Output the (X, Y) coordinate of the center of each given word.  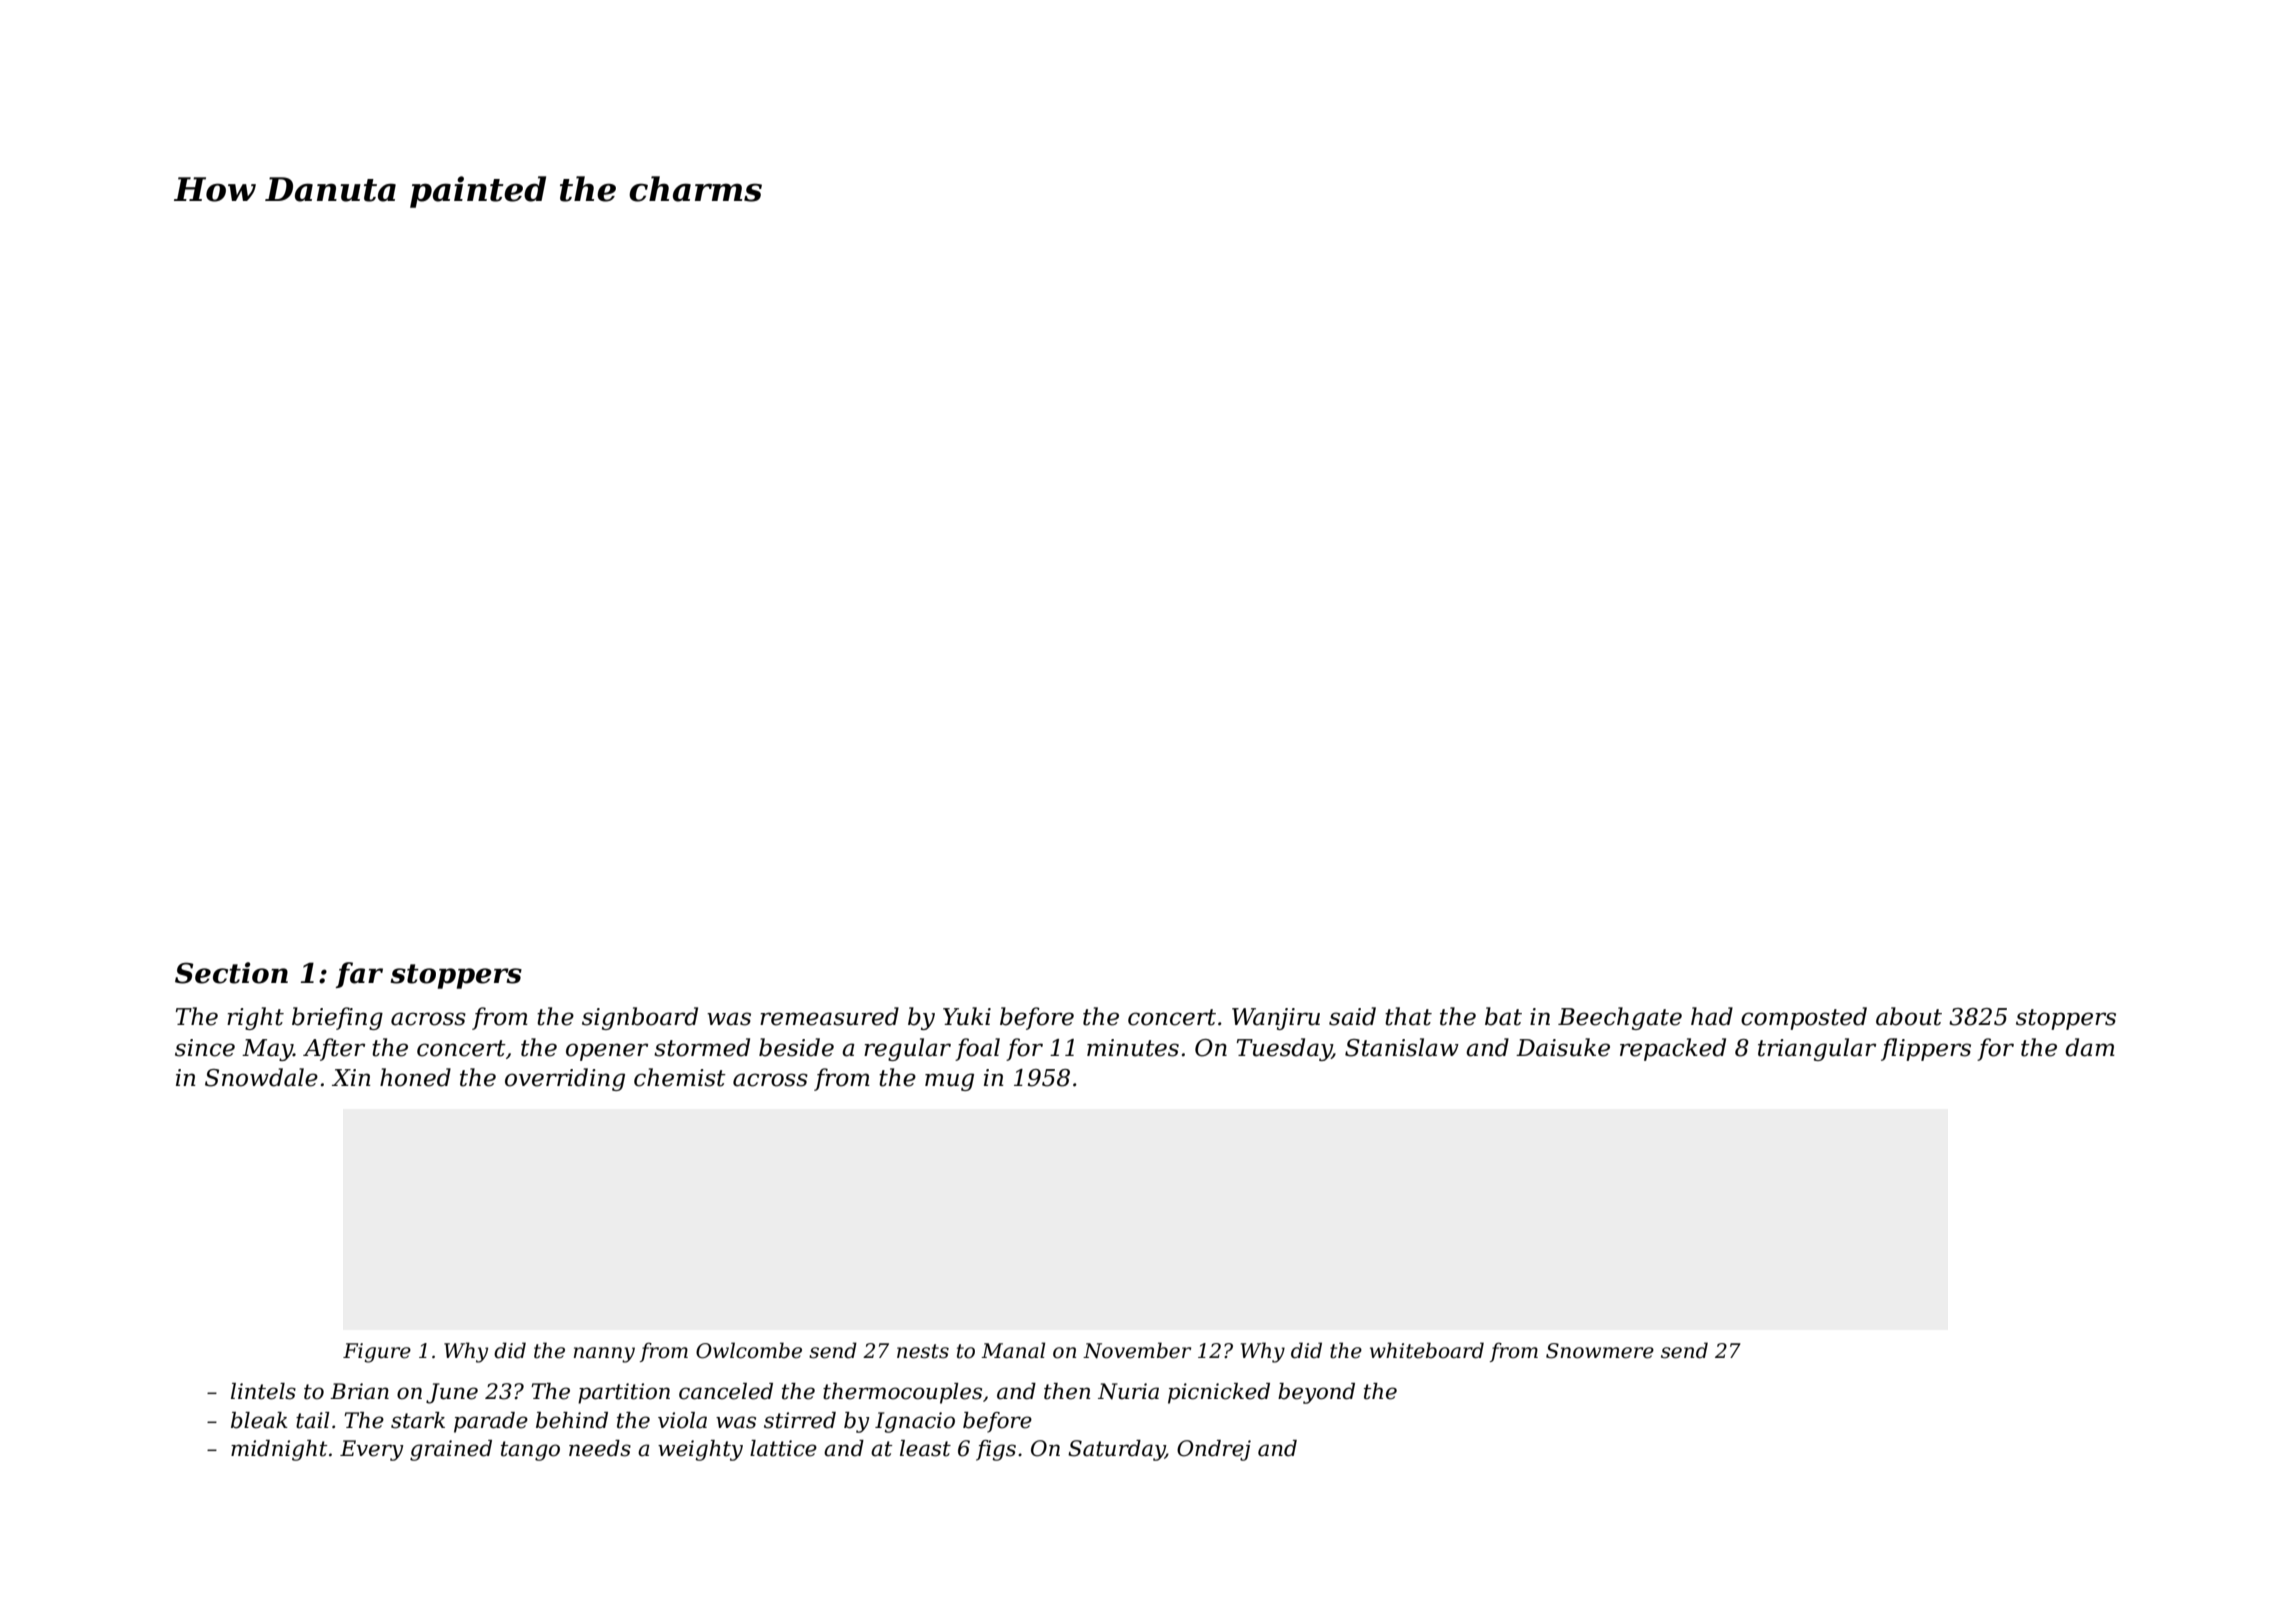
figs (996, 1450)
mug (949, 1082)
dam (2090, 1047)
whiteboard (1427, 1350)
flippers (1926, 1049)
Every (371, 1450)
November (1137, 1350)
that (1408, 1016)
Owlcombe (749, 1350)
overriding (565, 1079)
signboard (640, 1018)
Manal (1013, 1350)
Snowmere (1600, 1351)
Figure (377, 1353)
